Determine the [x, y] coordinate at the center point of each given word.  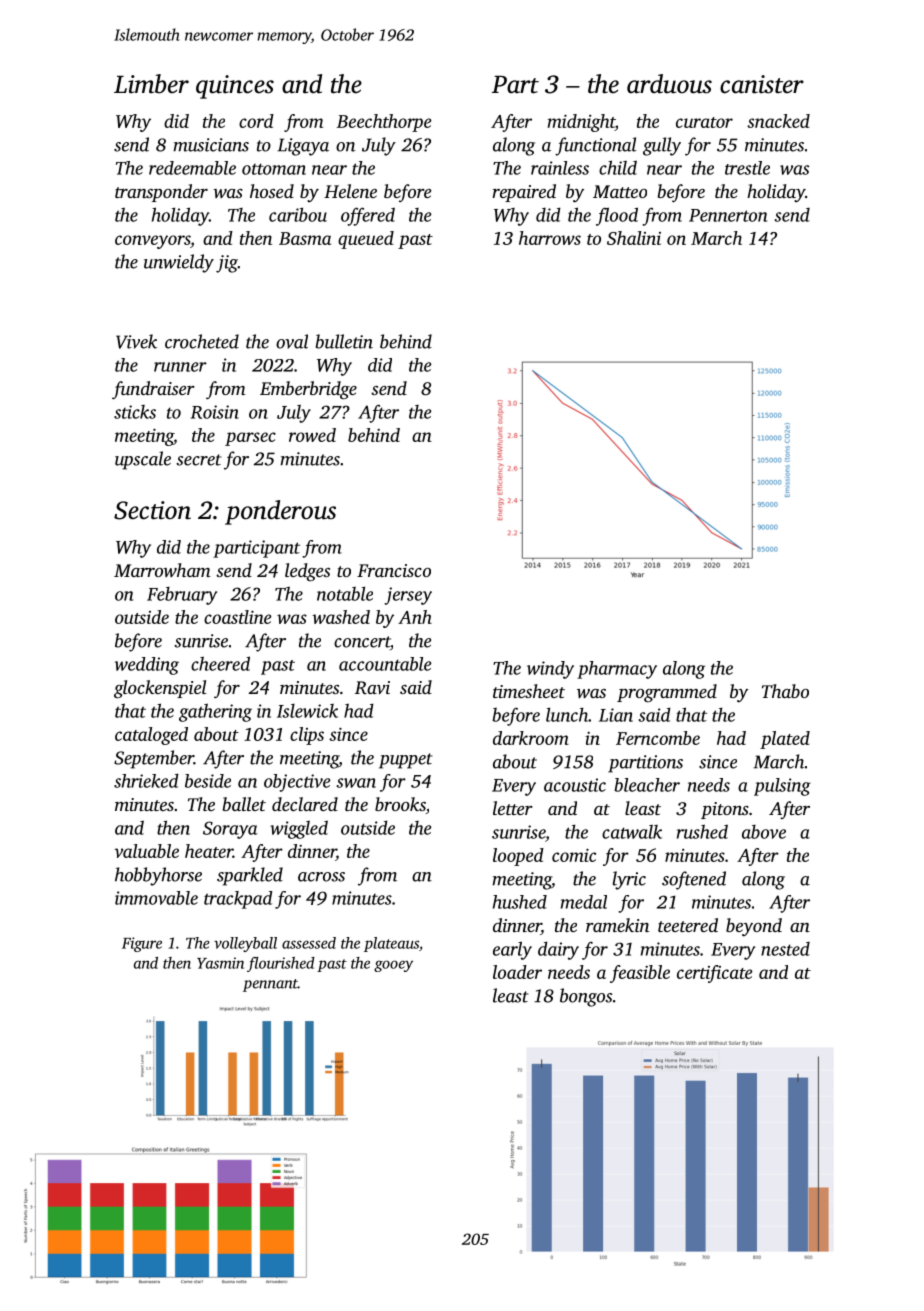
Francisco [394, 570]
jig [227, 264]
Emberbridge [308, 390]
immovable [156, 898]
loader [517, 972]
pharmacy [617, 670]
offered [368, 216]
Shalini [634, 238]
